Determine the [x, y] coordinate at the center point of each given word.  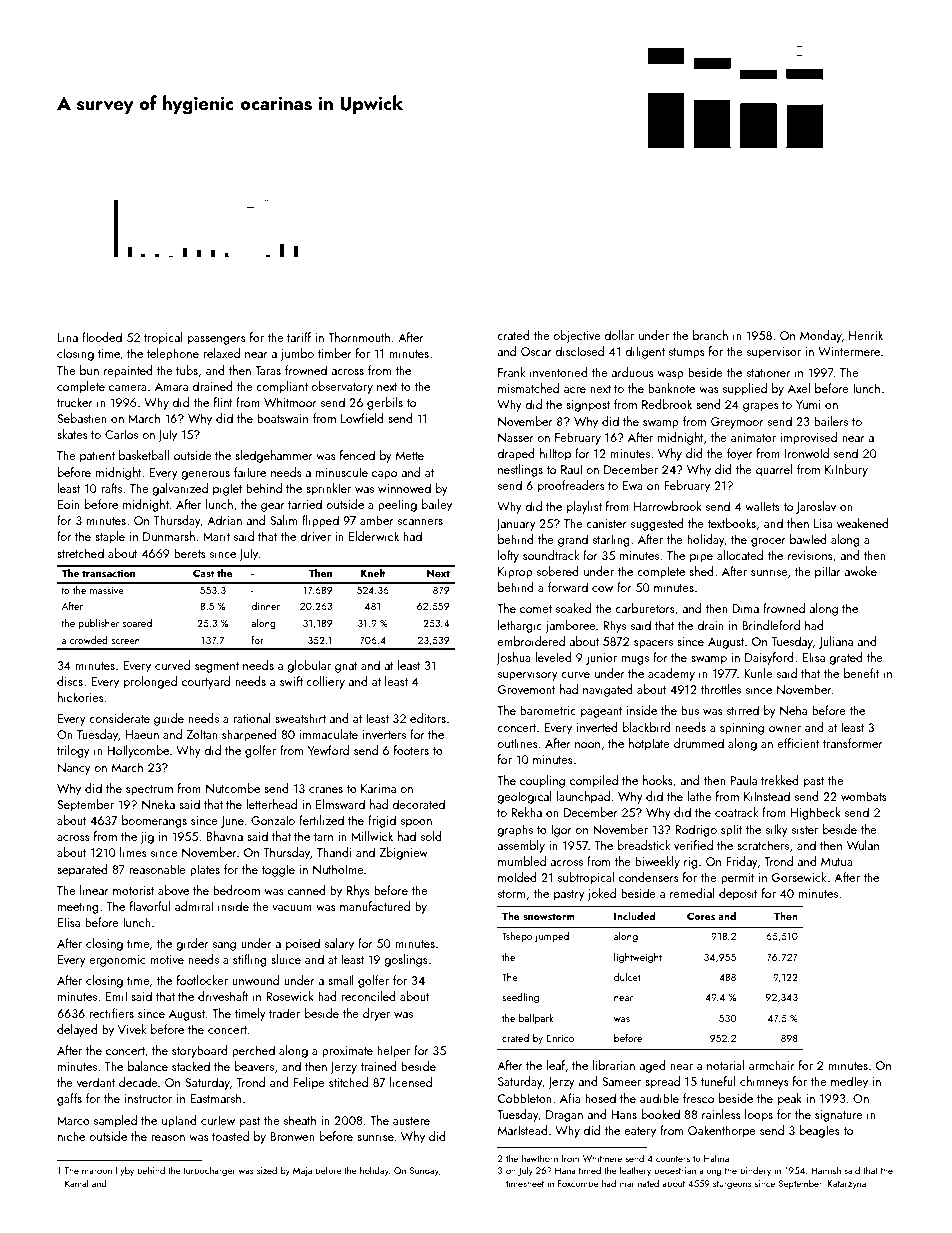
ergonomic [117, 961]
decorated [418, 804]
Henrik [866, 335]
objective [577, 336]
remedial [692, 893]
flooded [102, 337]
